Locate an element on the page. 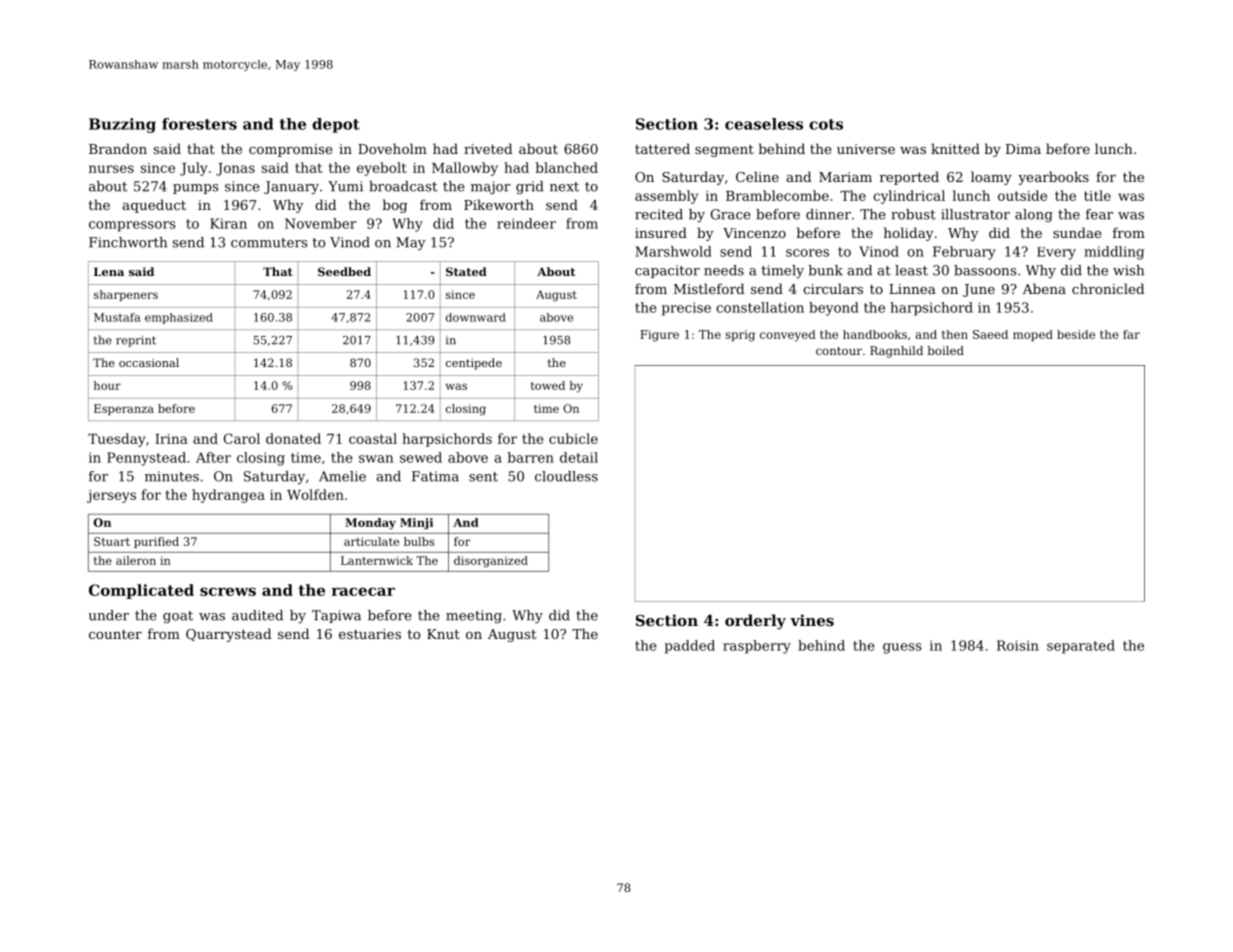 The width and height of the page is (1233, 952). Vincenzo is located at coordinates (754, 233).
